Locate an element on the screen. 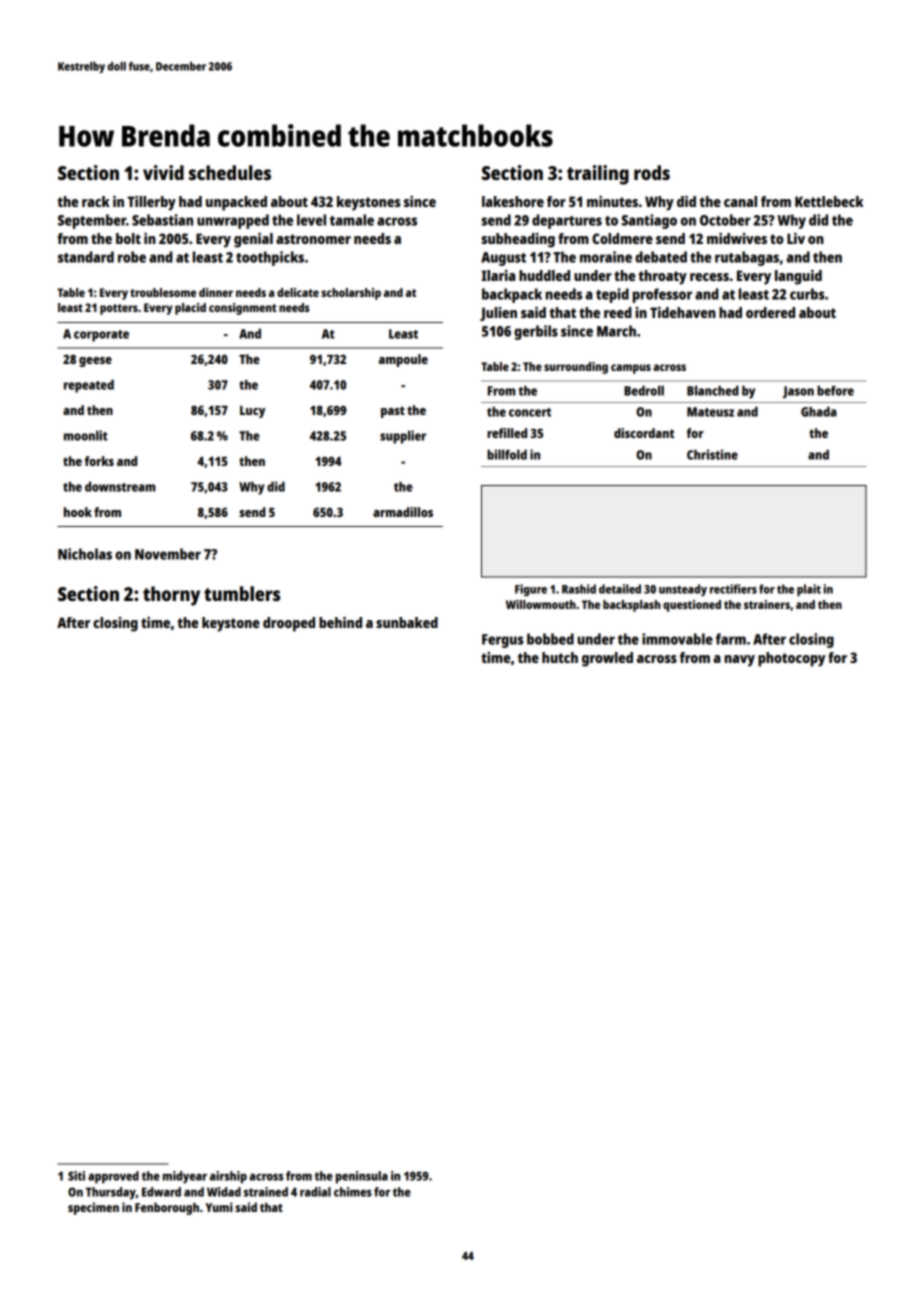 Image resolution: width=924 pixels, height=1308 pixels. airship is located at coordinates (228, 1177).
